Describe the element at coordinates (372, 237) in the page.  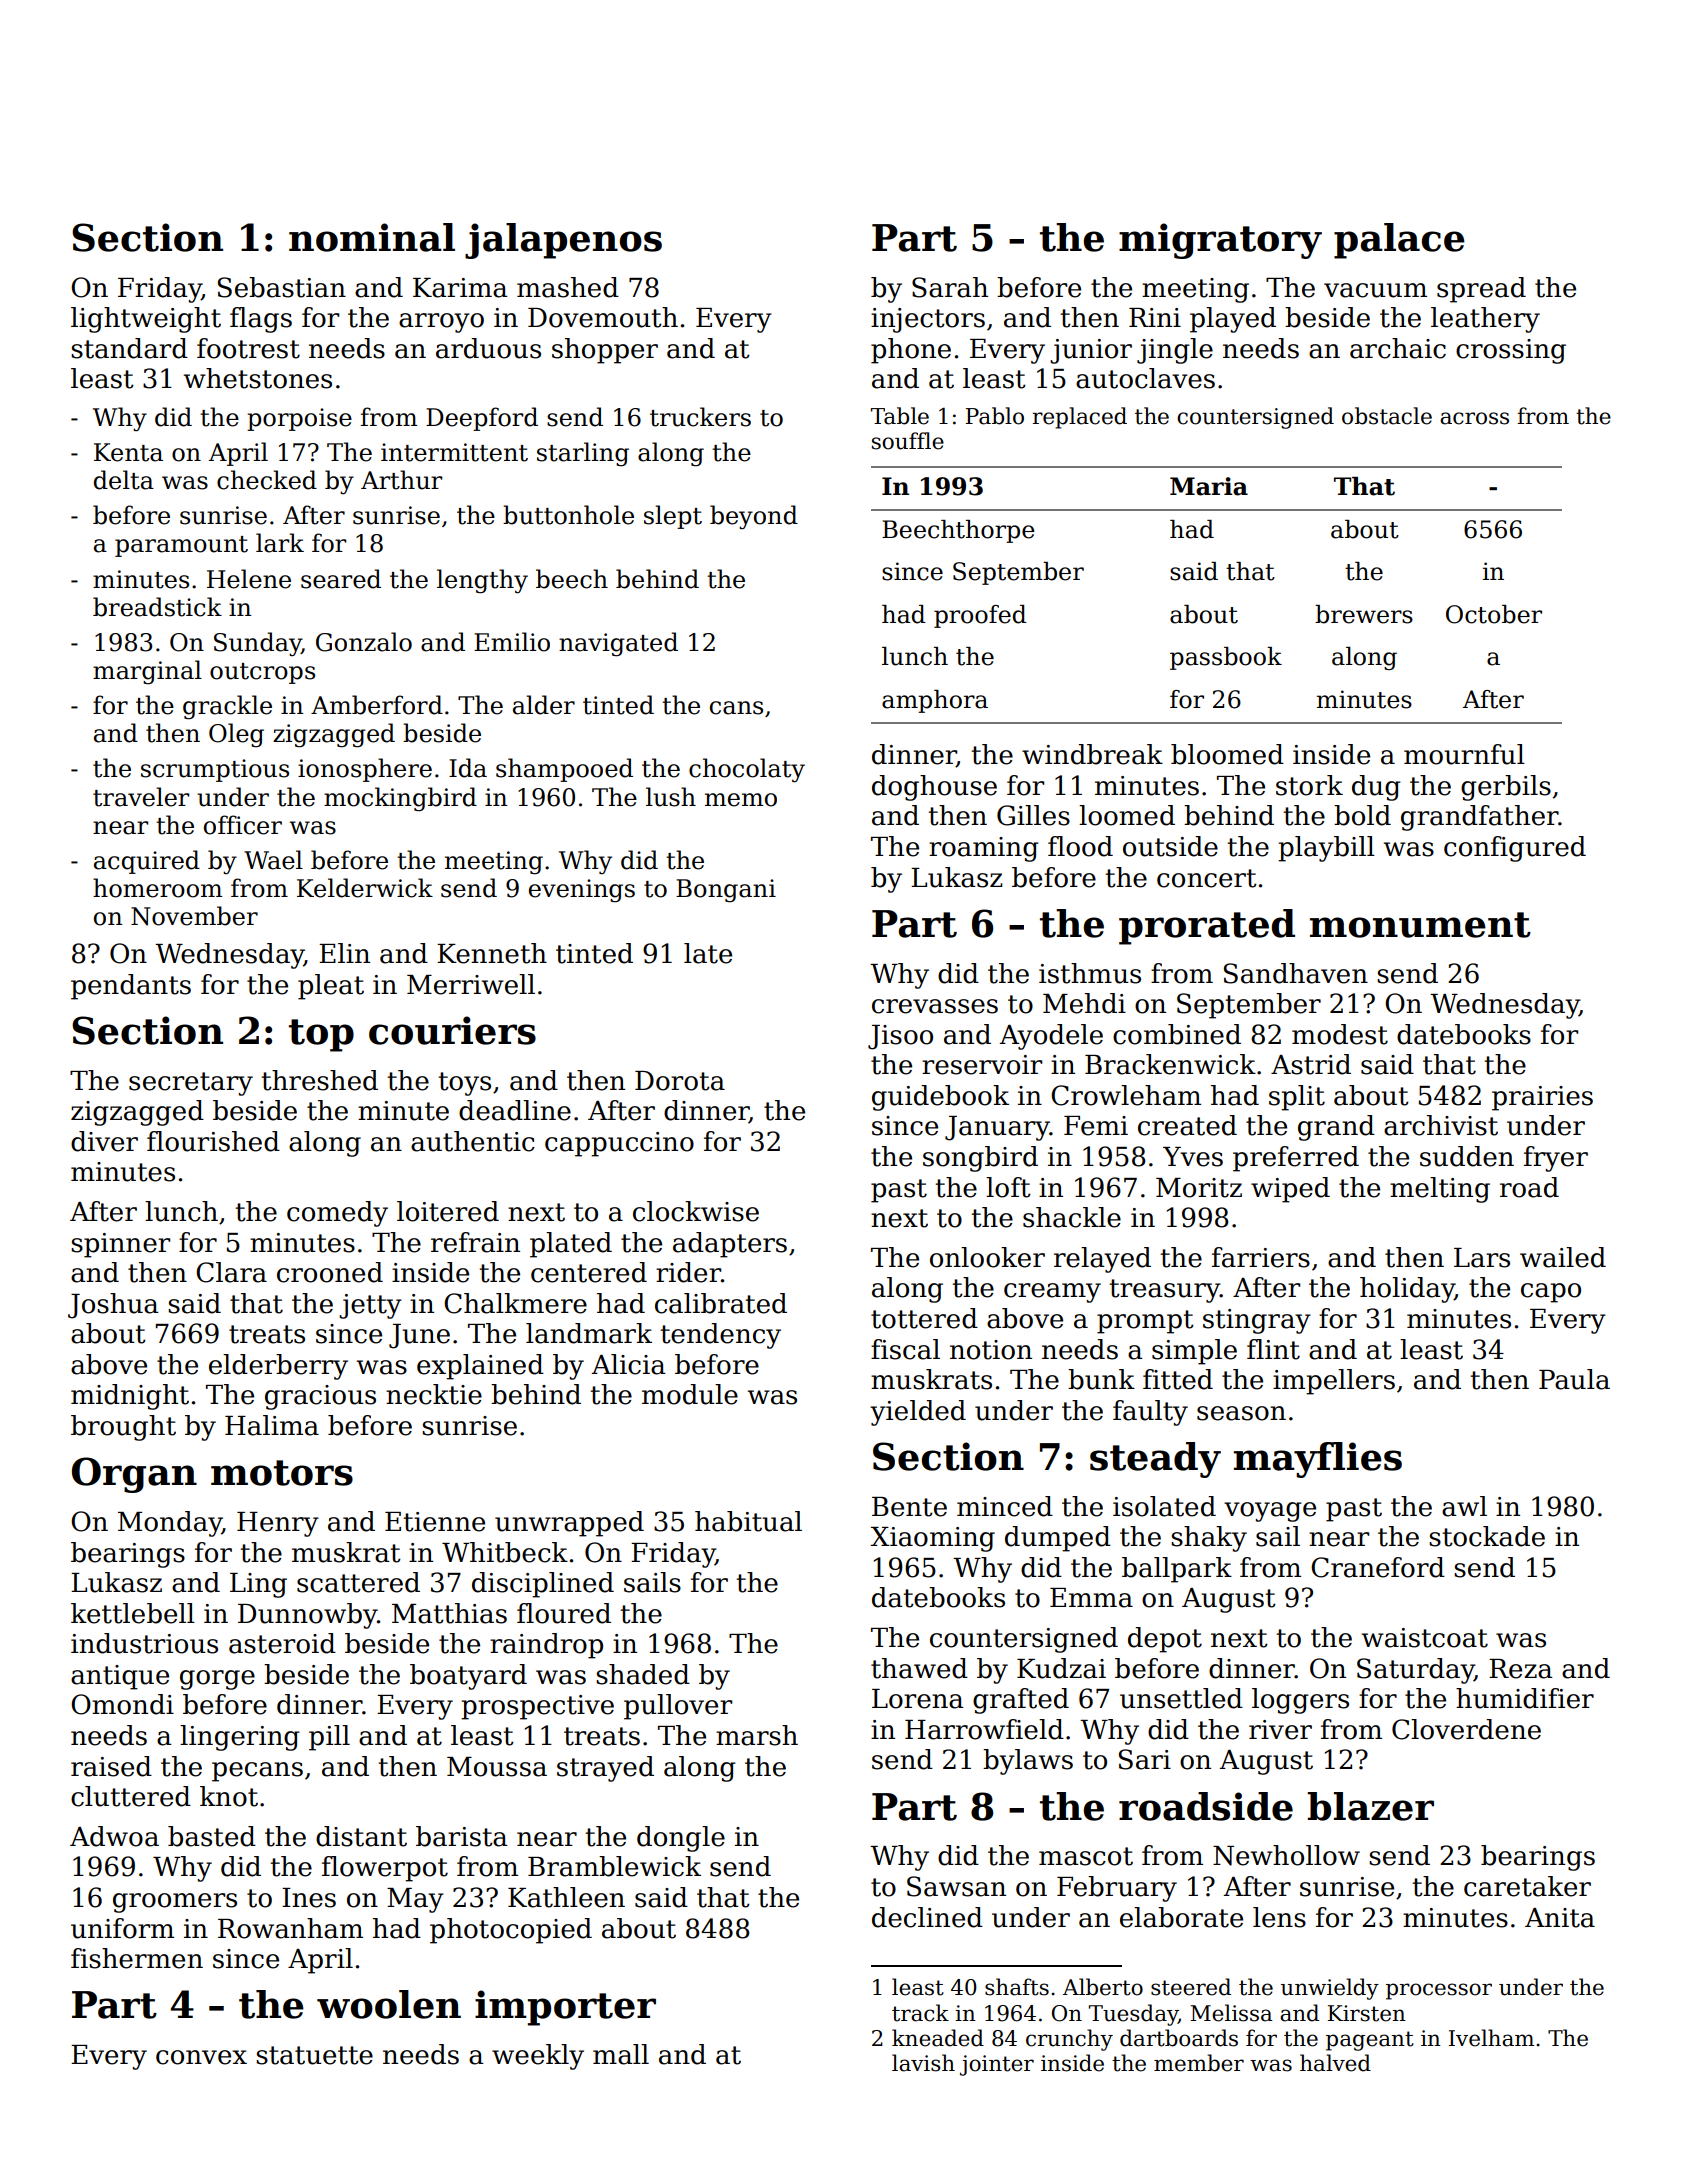
I see `nominal` at that location.
